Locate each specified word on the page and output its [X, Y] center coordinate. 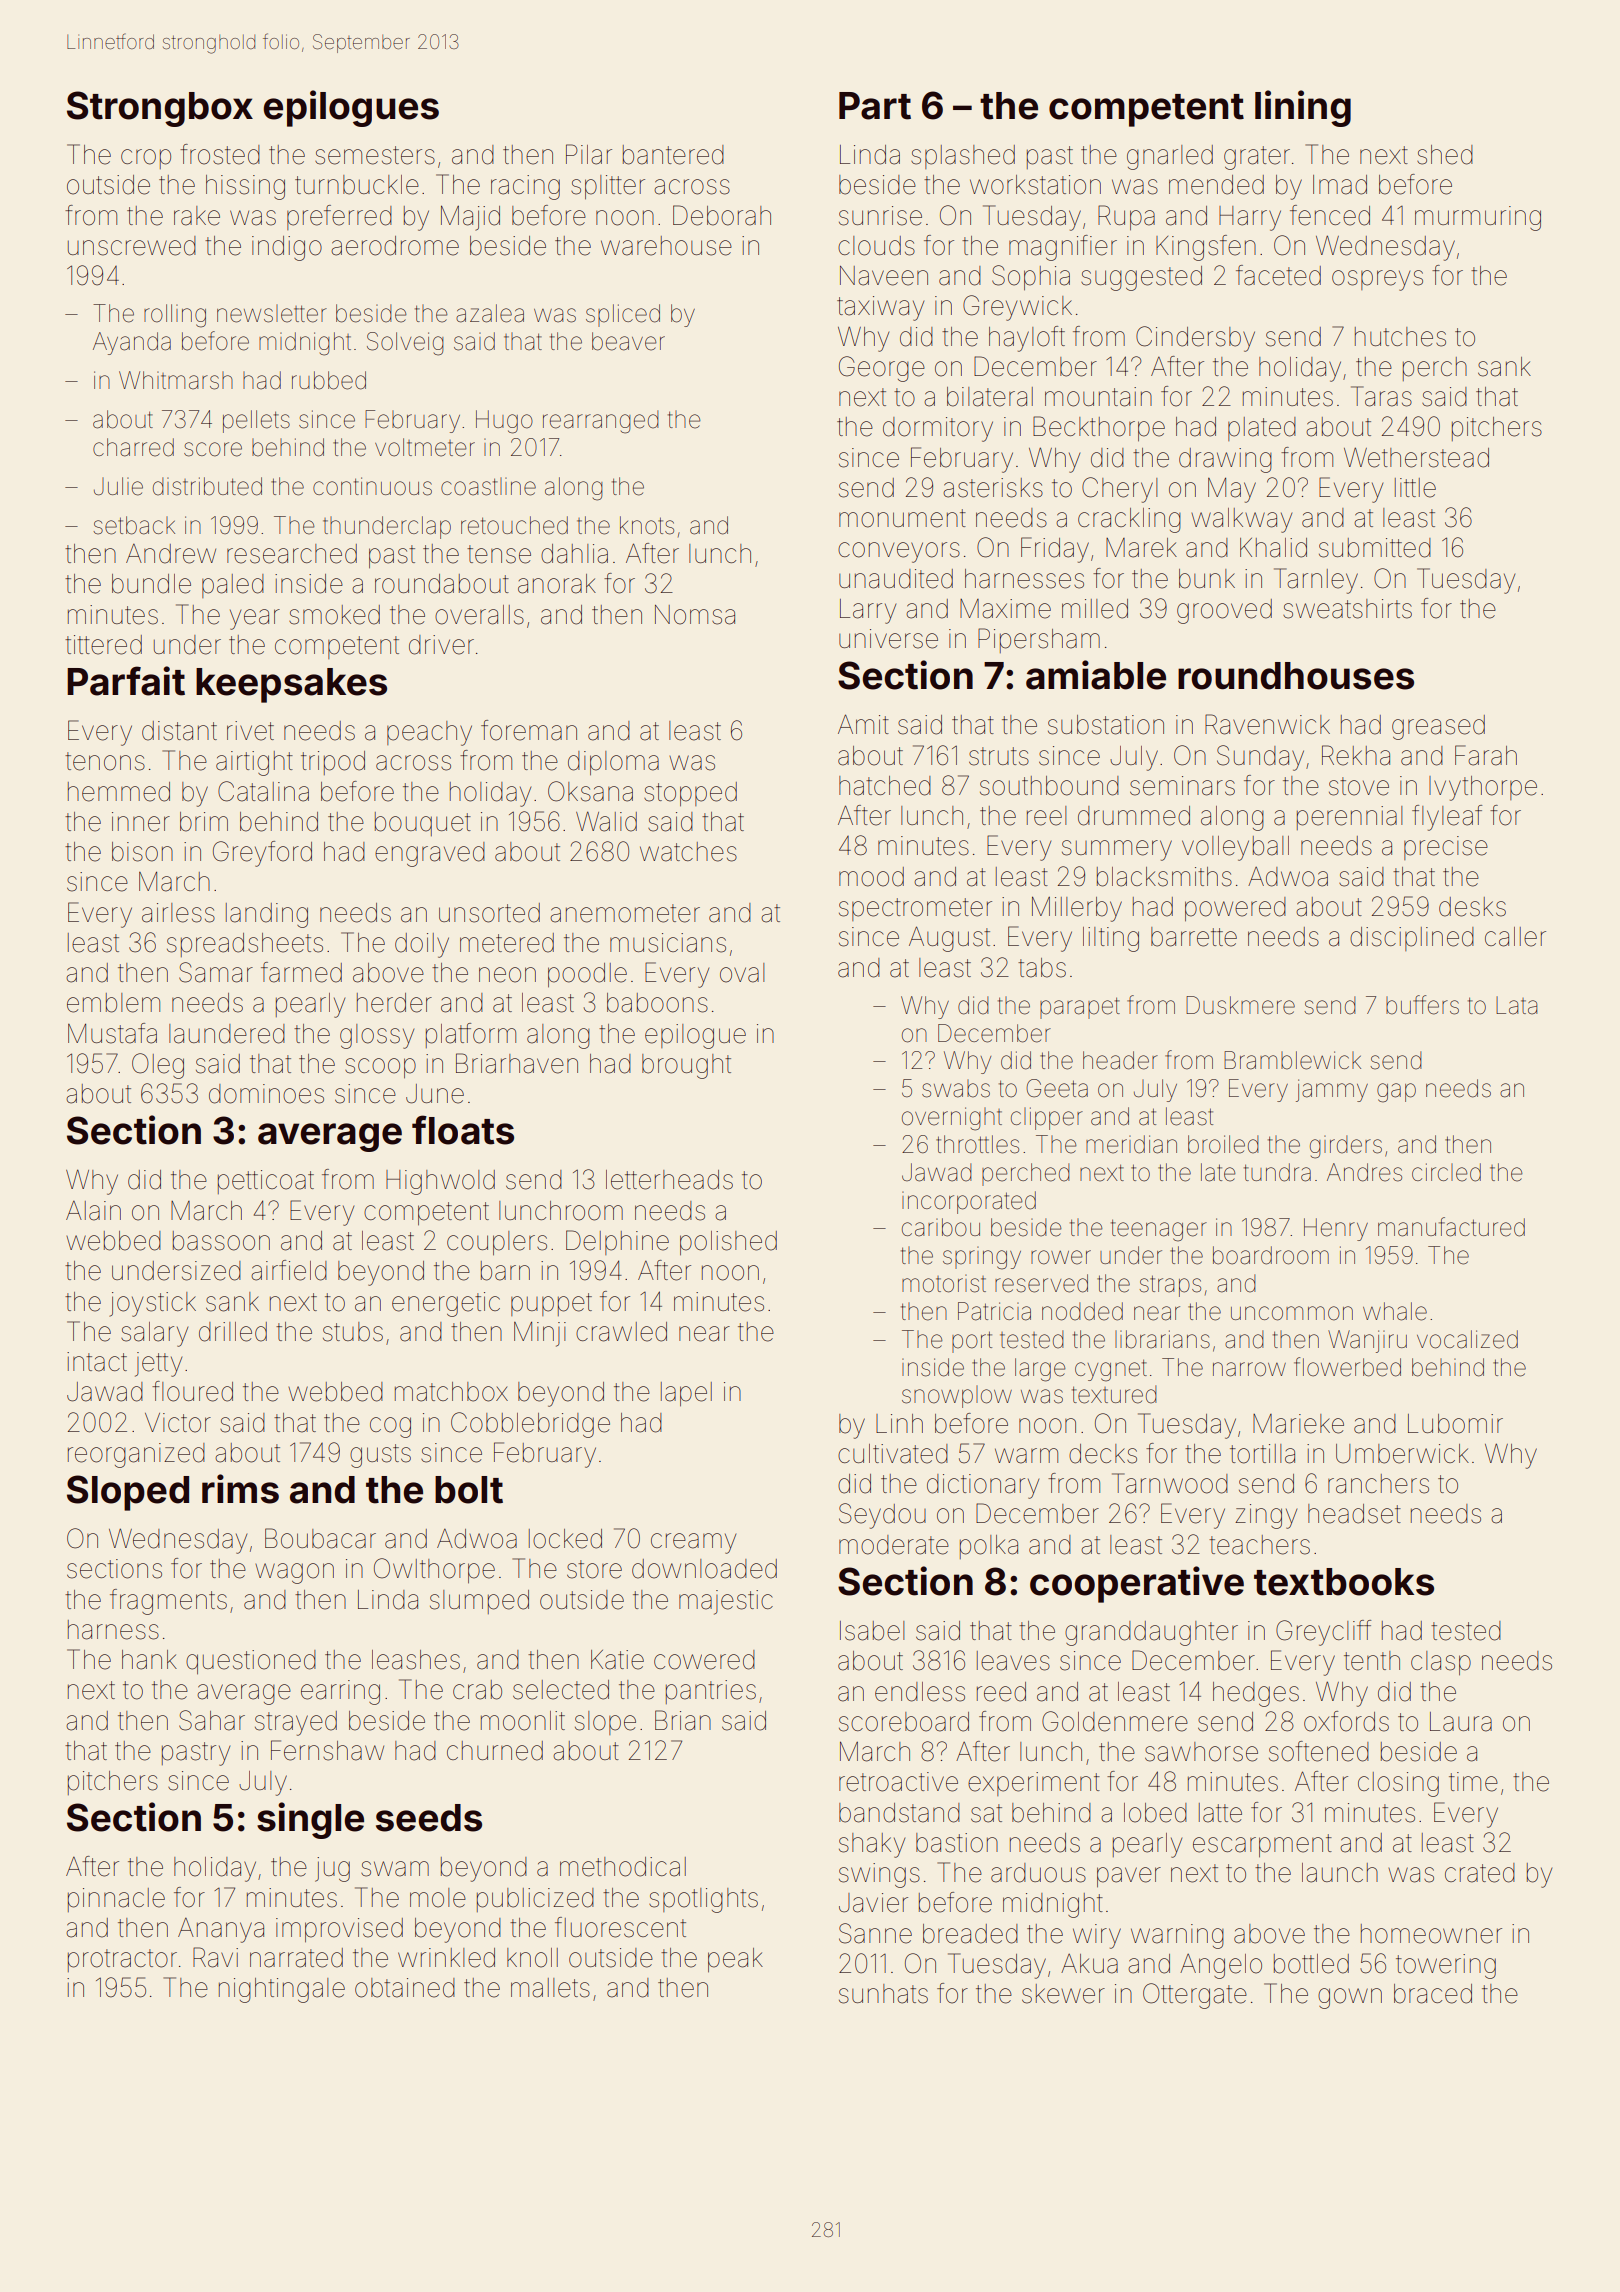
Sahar [212, 1720]
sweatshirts [1347, 609]
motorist [944, 1284]
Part [875, 106]
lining [1303, 108]
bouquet [423, 824]
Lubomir [1455, 1424]
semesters [375, 155]
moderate [894, 1545]
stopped [690, 794]
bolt [469, 1490]
